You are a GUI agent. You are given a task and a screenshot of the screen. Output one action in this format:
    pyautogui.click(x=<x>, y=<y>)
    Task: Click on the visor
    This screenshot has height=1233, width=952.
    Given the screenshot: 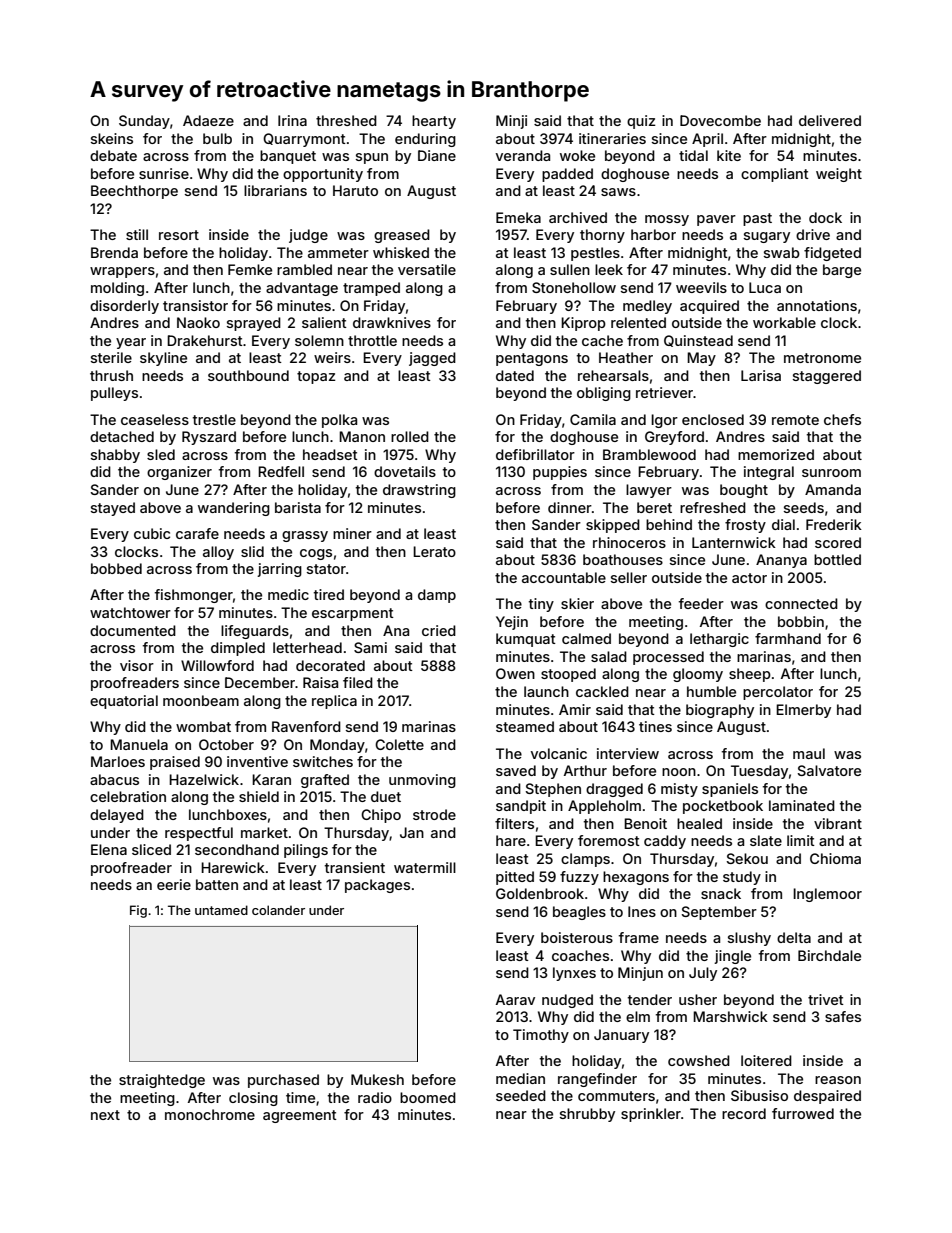 What is the action you would take?
    pyautogui.click(x=137, y=665)
